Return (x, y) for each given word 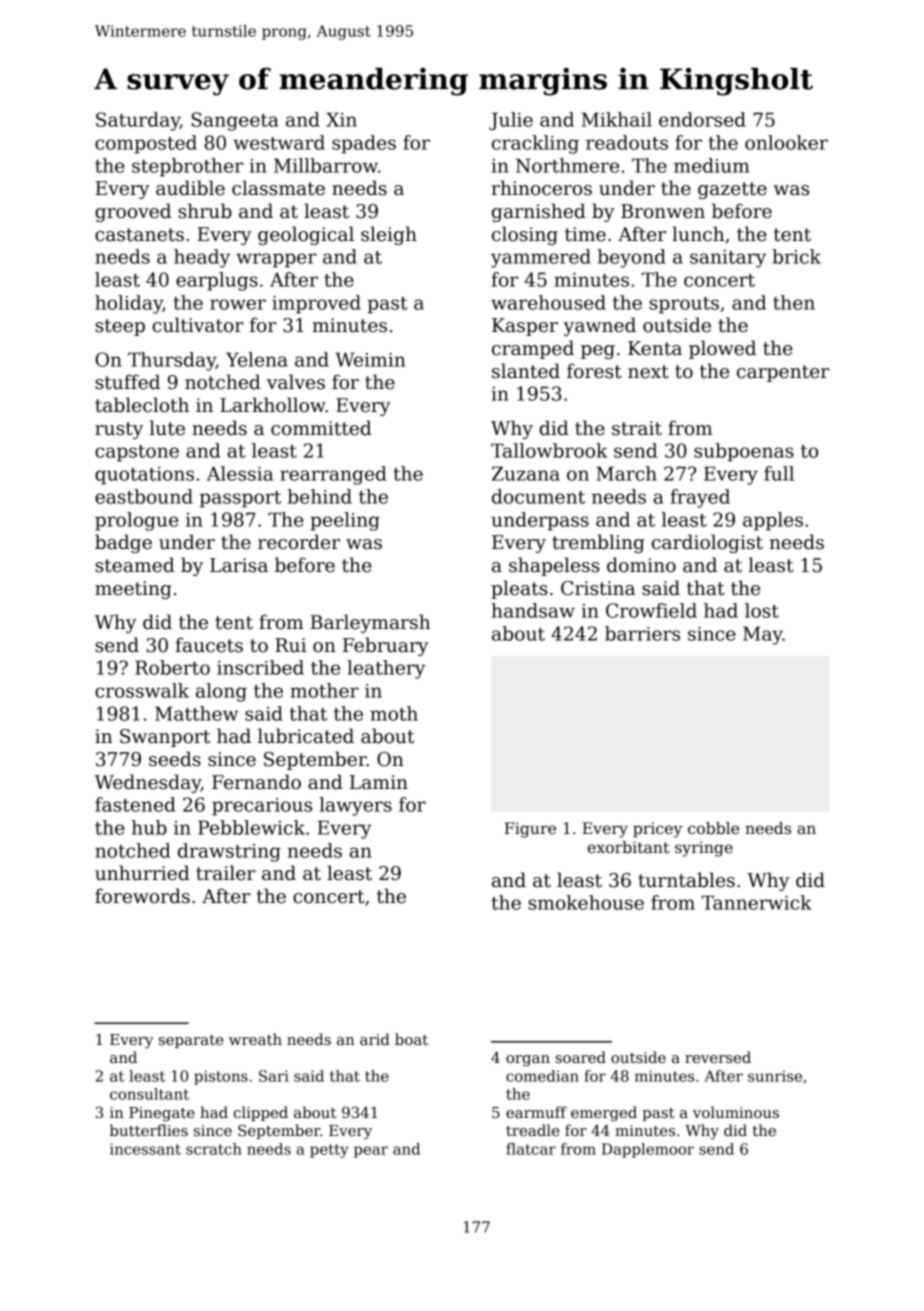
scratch (214, 1149)
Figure (530, 830)
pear (371, 1152)
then (794, 302)
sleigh (389, 235)
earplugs (217, 281)
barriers (642, 633)
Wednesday (148, 783)
